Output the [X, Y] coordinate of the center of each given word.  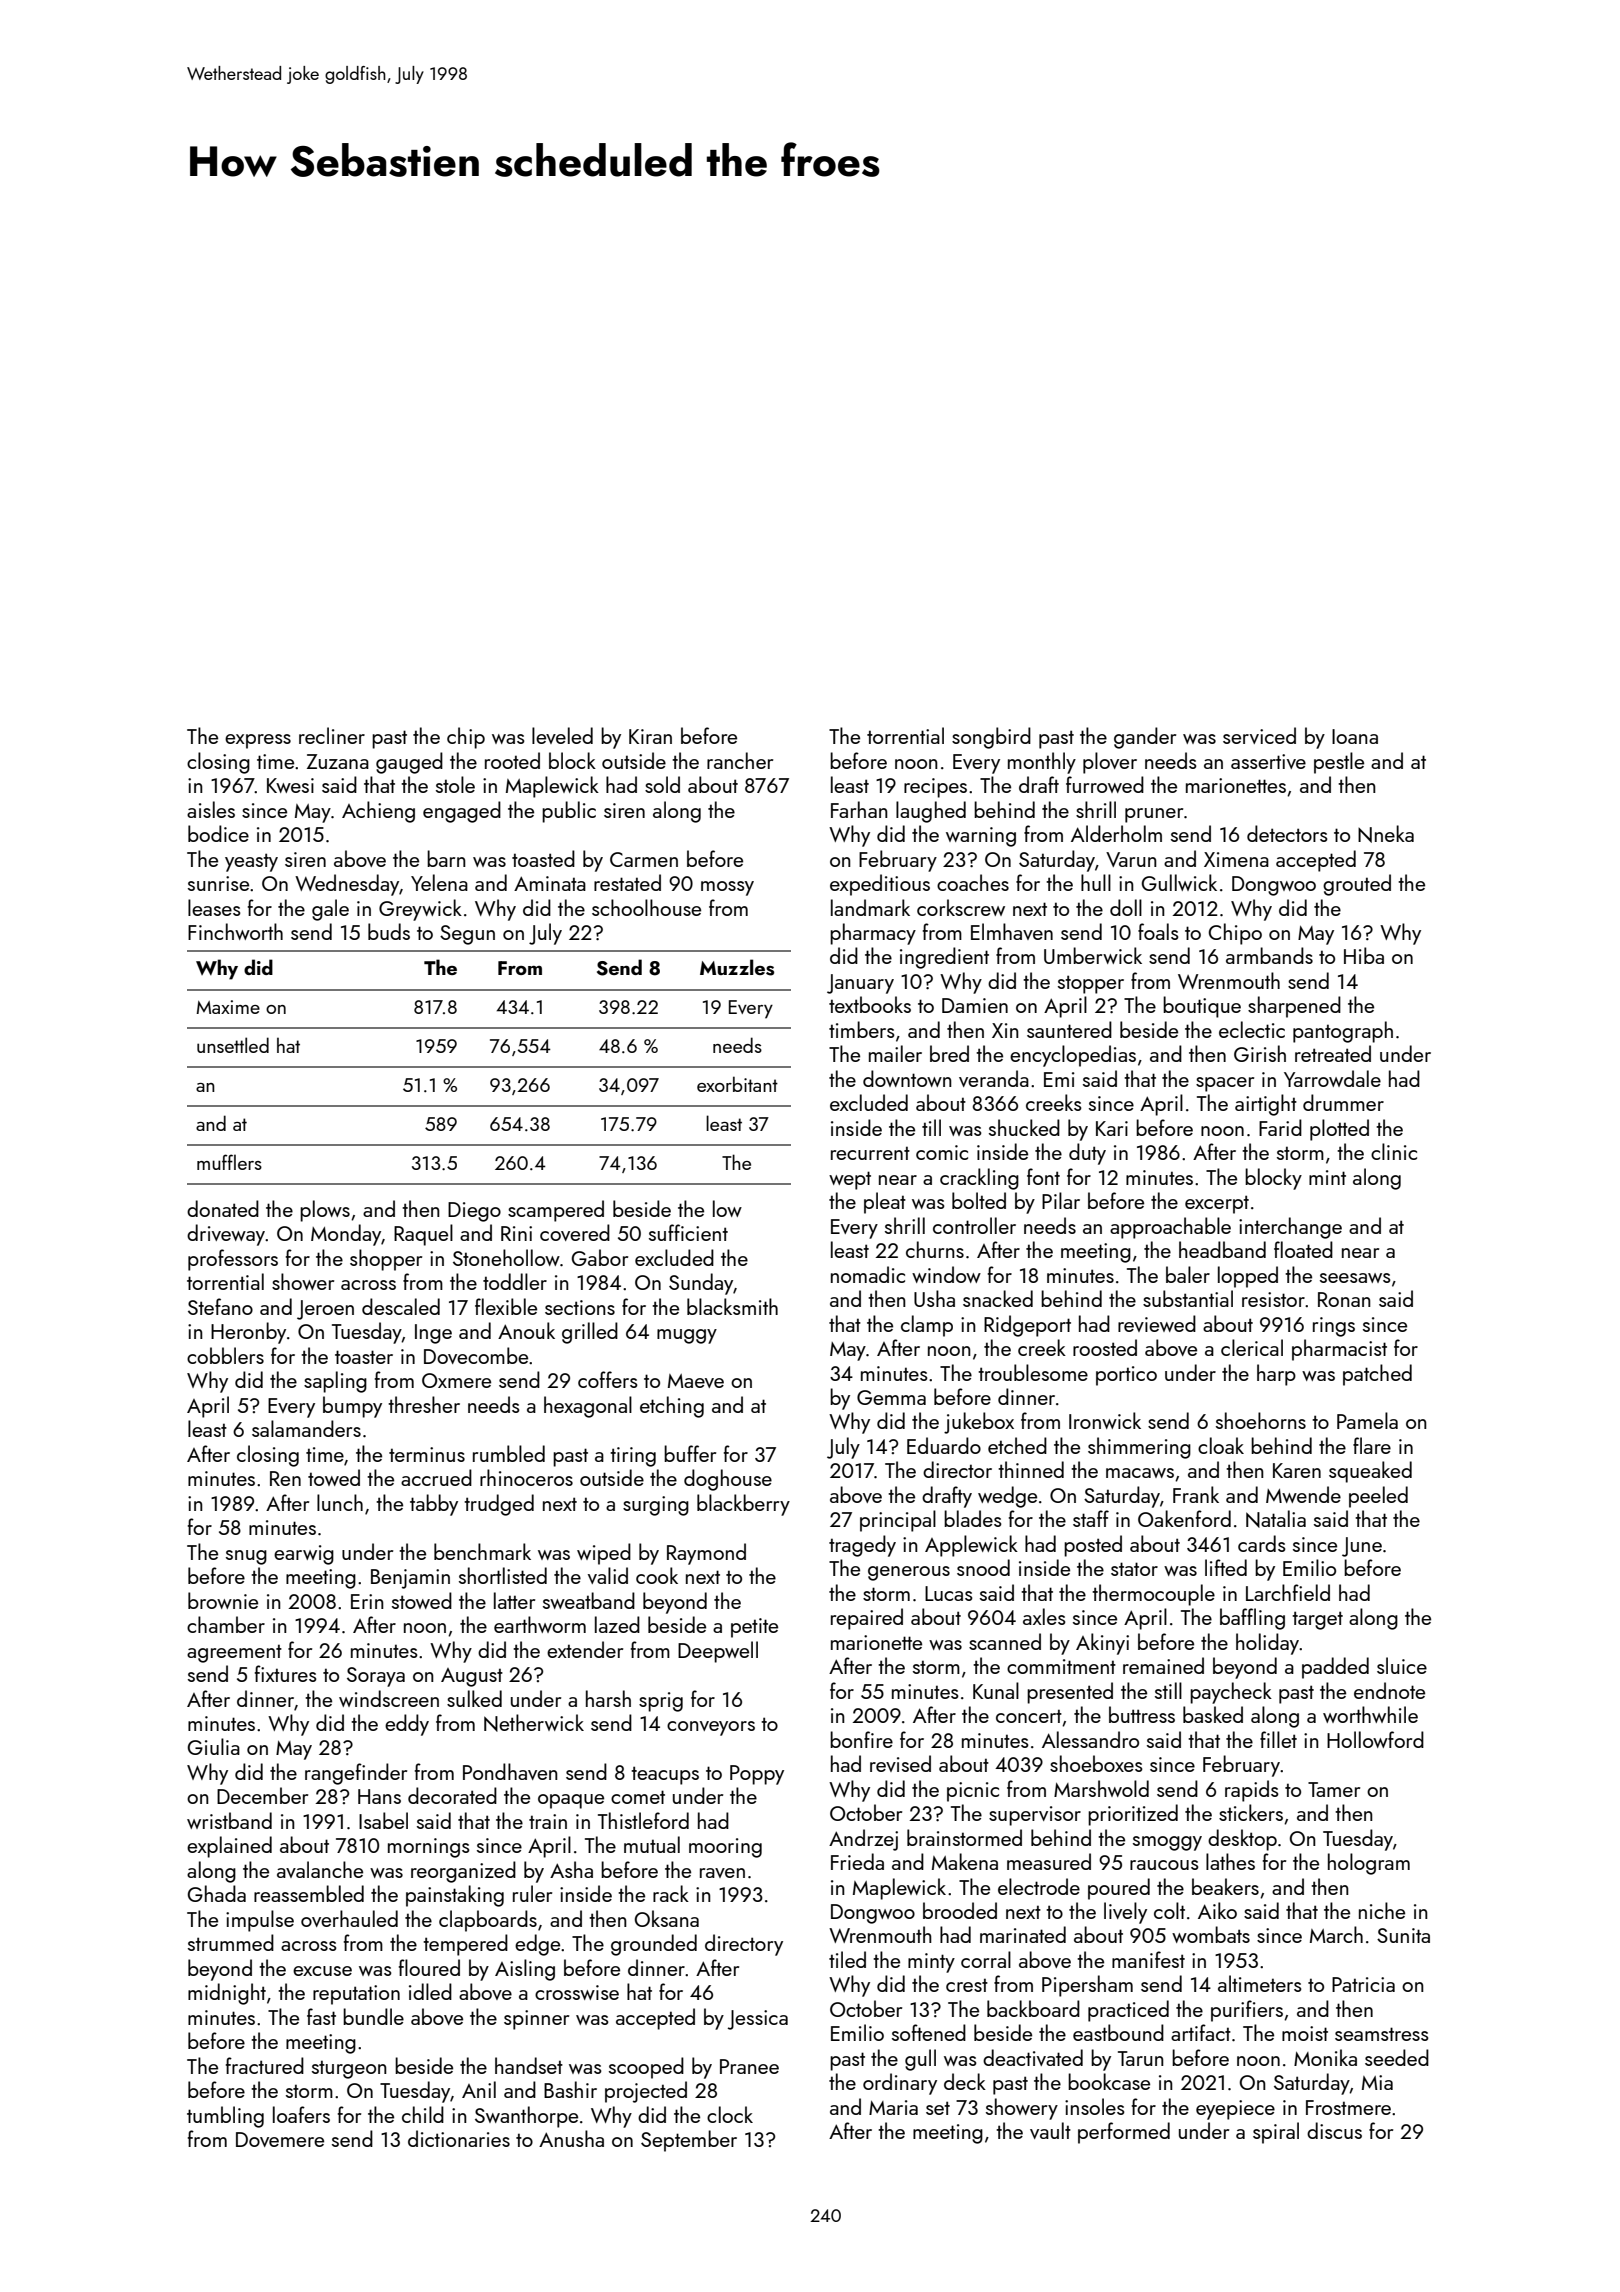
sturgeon [349, 2069]
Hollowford [1375, 1739]
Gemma [891, 1397]
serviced [1259, 735]
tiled [847, 1959]
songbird [991, 738]
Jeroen [325, 1310]
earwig [304, 1555]
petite [754, 1628]
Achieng [378, 812]
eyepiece [1235, 2110]
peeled [1378, 1497]
